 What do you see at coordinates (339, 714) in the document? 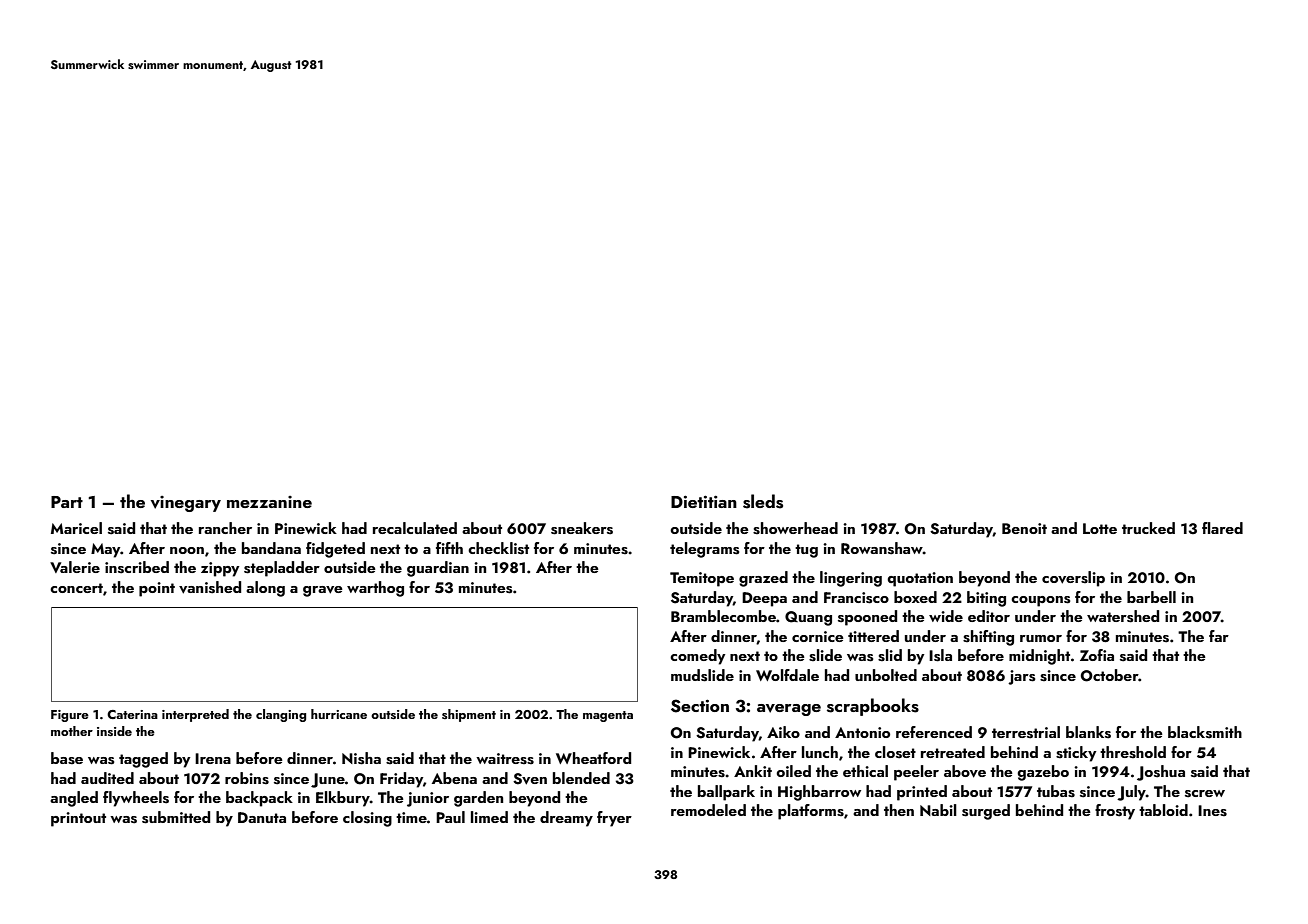
I see `hurricane` at bounding box center [339, 714].
